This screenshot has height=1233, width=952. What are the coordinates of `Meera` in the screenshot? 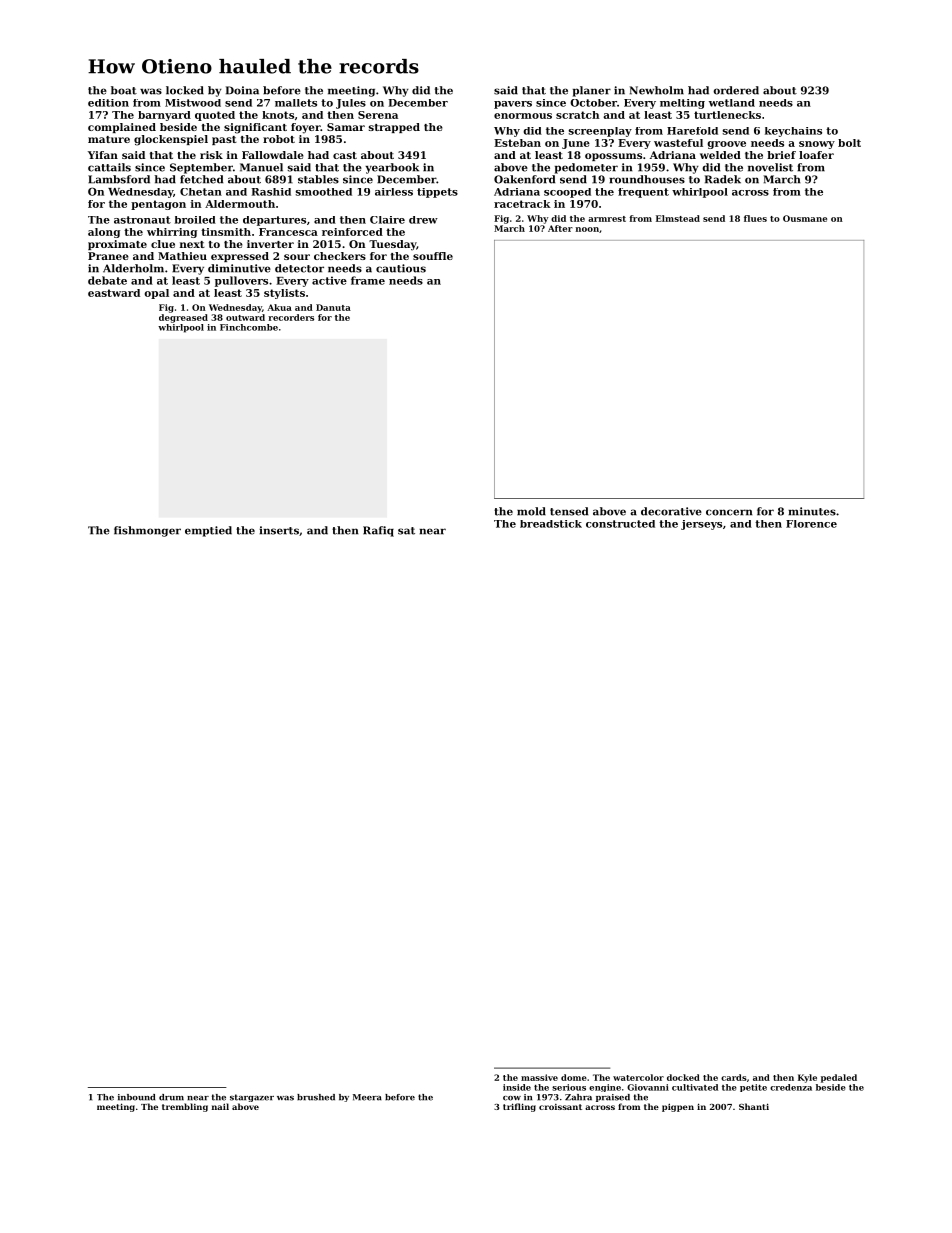 It's located at (367, 1097).
